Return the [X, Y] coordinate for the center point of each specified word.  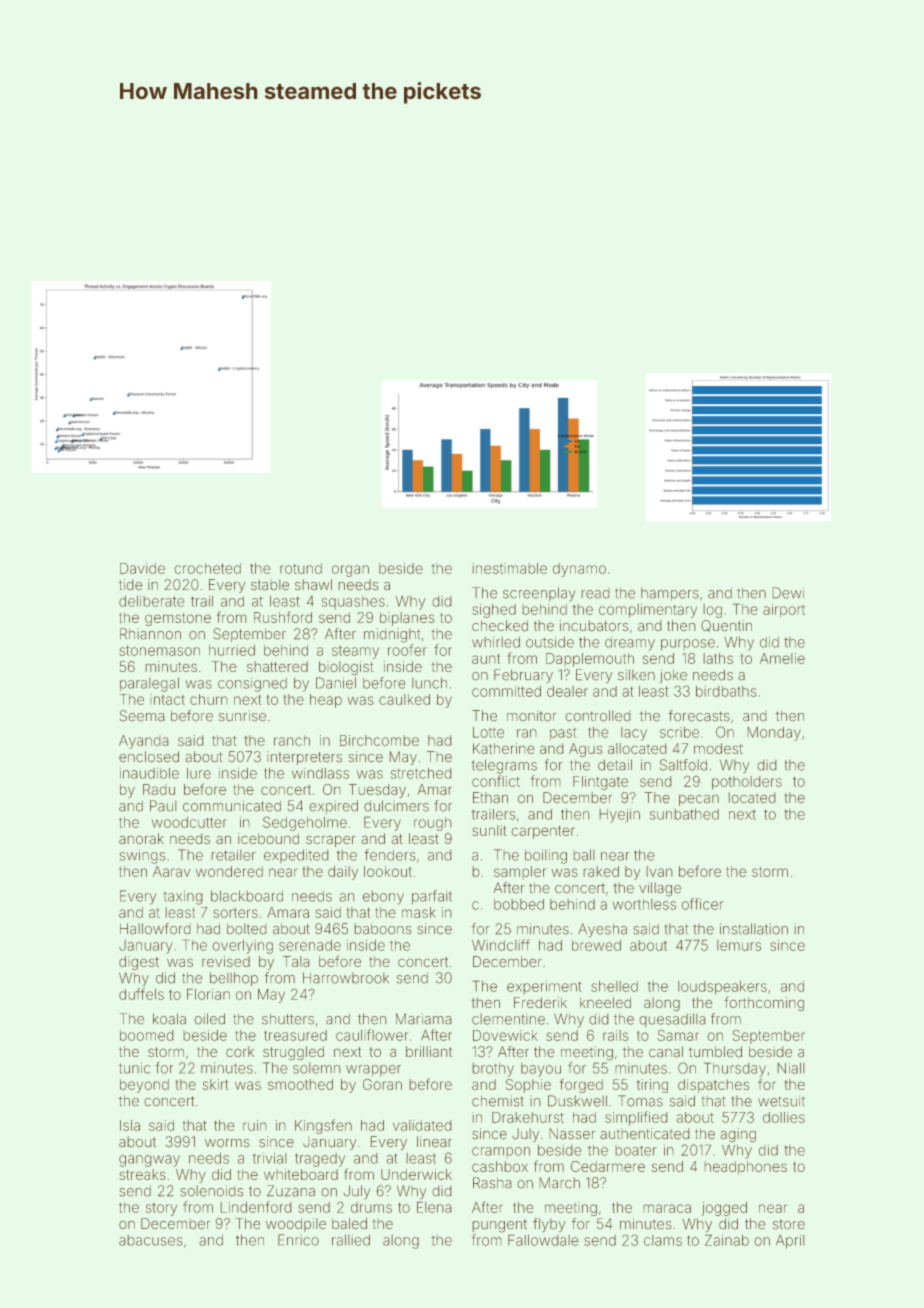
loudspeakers [722, 988]
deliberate [151, 601]
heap [326, 701]
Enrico [298, 1240]
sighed [494, 611]
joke [673, 676]
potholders [747, 783]
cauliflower [372, 1035]
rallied [351, 1240]
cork [240, 1051]
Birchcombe [379, 740]
